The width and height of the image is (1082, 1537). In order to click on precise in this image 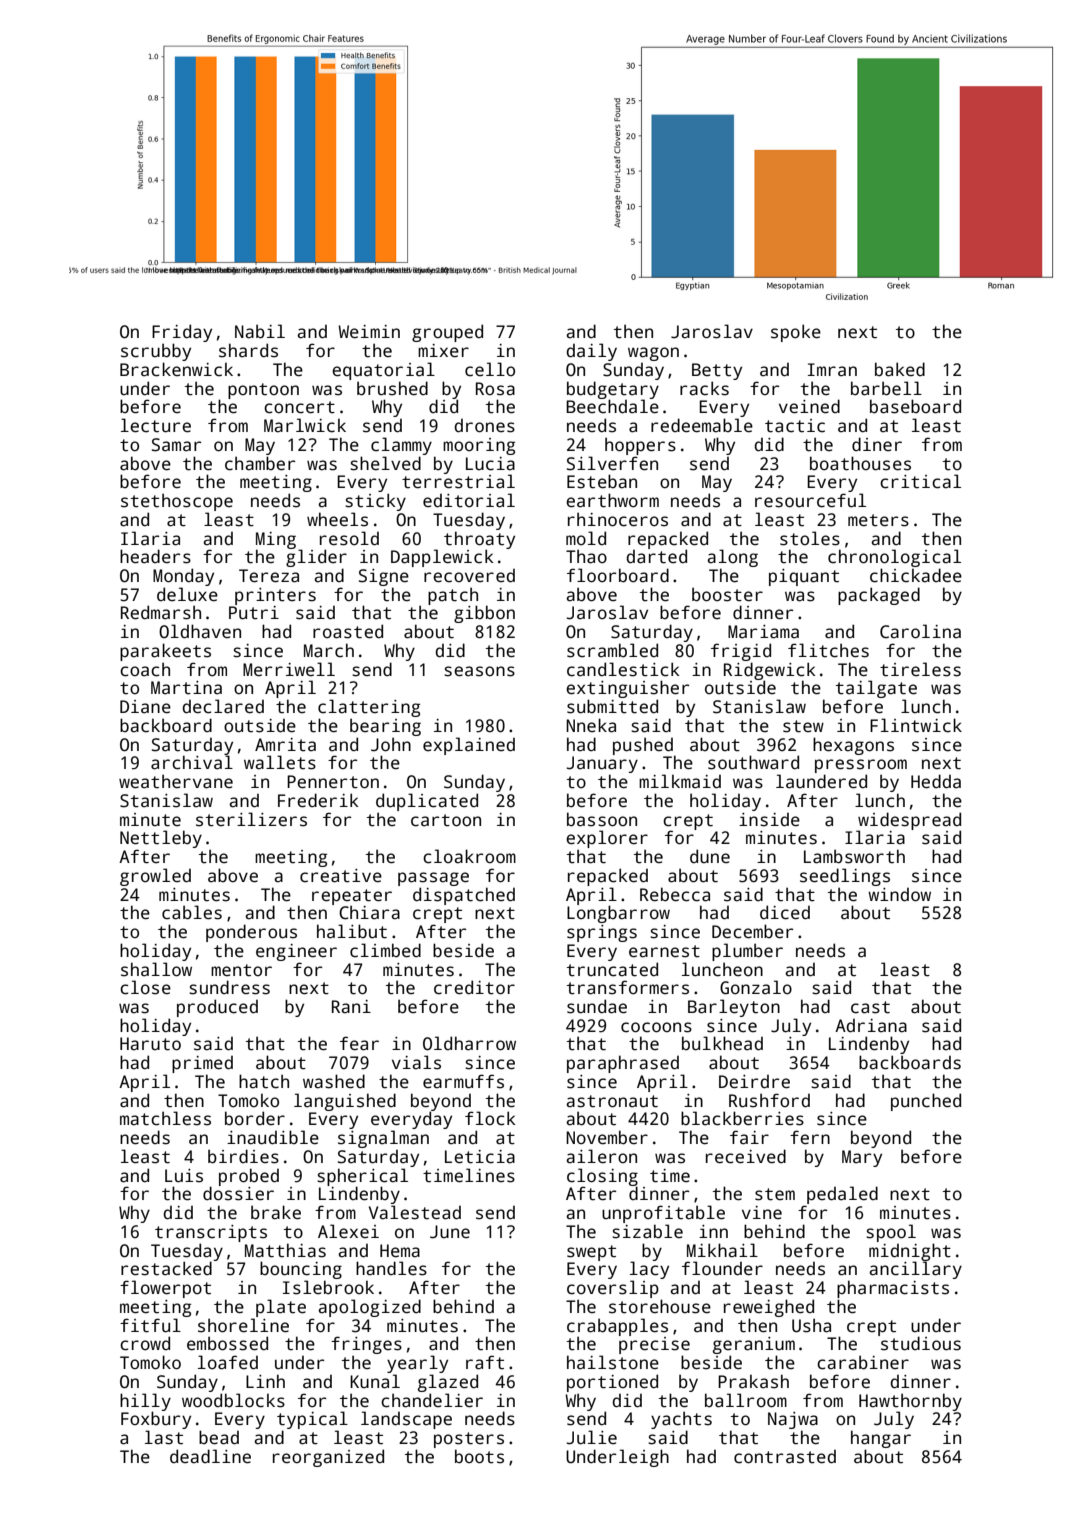, I will do `click(654, 1345)`.
